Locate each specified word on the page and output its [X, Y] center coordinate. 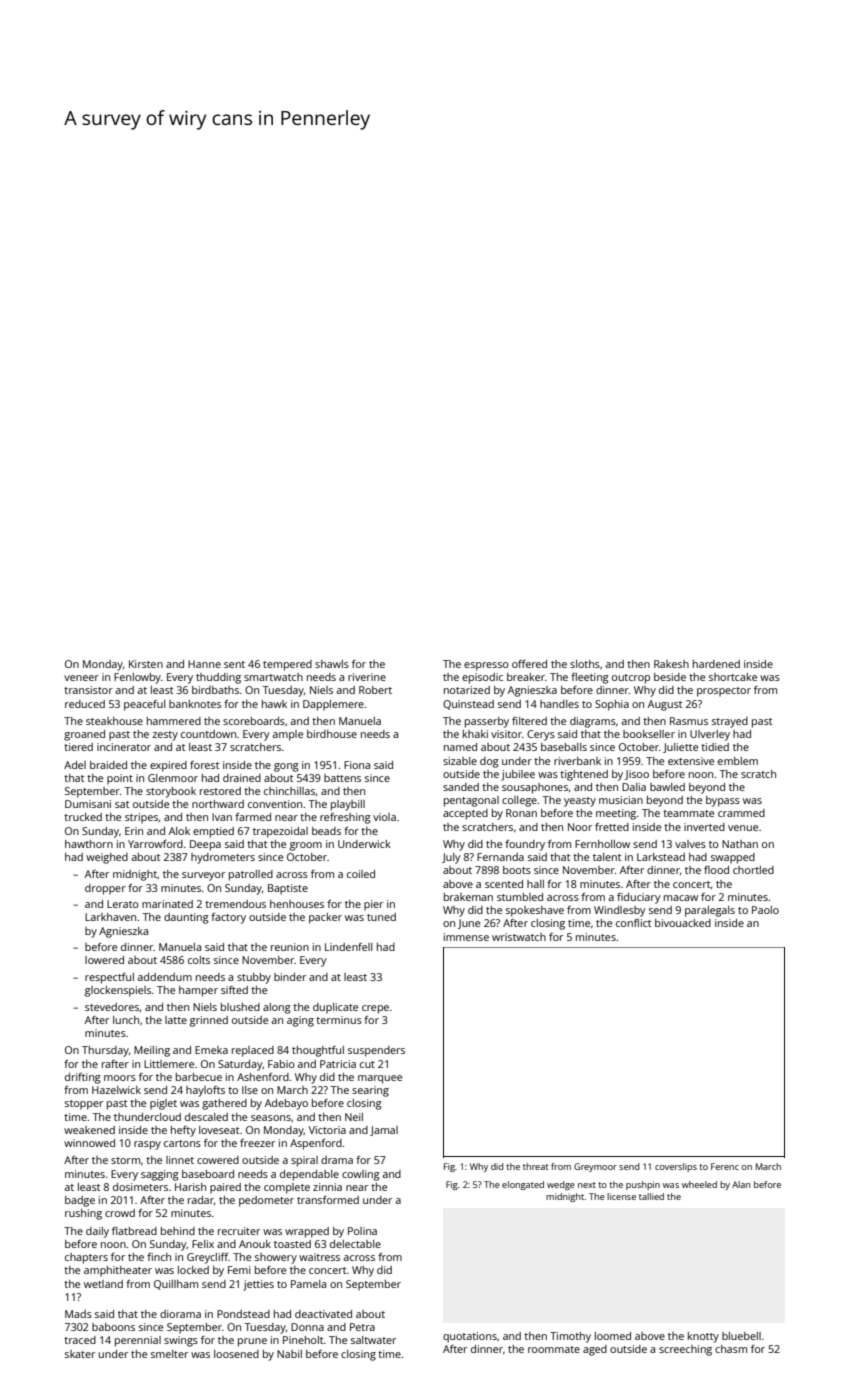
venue [743, 828]
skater [80, 1354]
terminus [339, 1020]
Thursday [105, 1051]
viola [384, 817]
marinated [167, 904]
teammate [688, 813]
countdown [208, 734]
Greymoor [595, 1167]
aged [595, 1350]
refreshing [345, 818]
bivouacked [683, 923]
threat [536, 1166]
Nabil [289, 1354]
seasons [271, 1118]
